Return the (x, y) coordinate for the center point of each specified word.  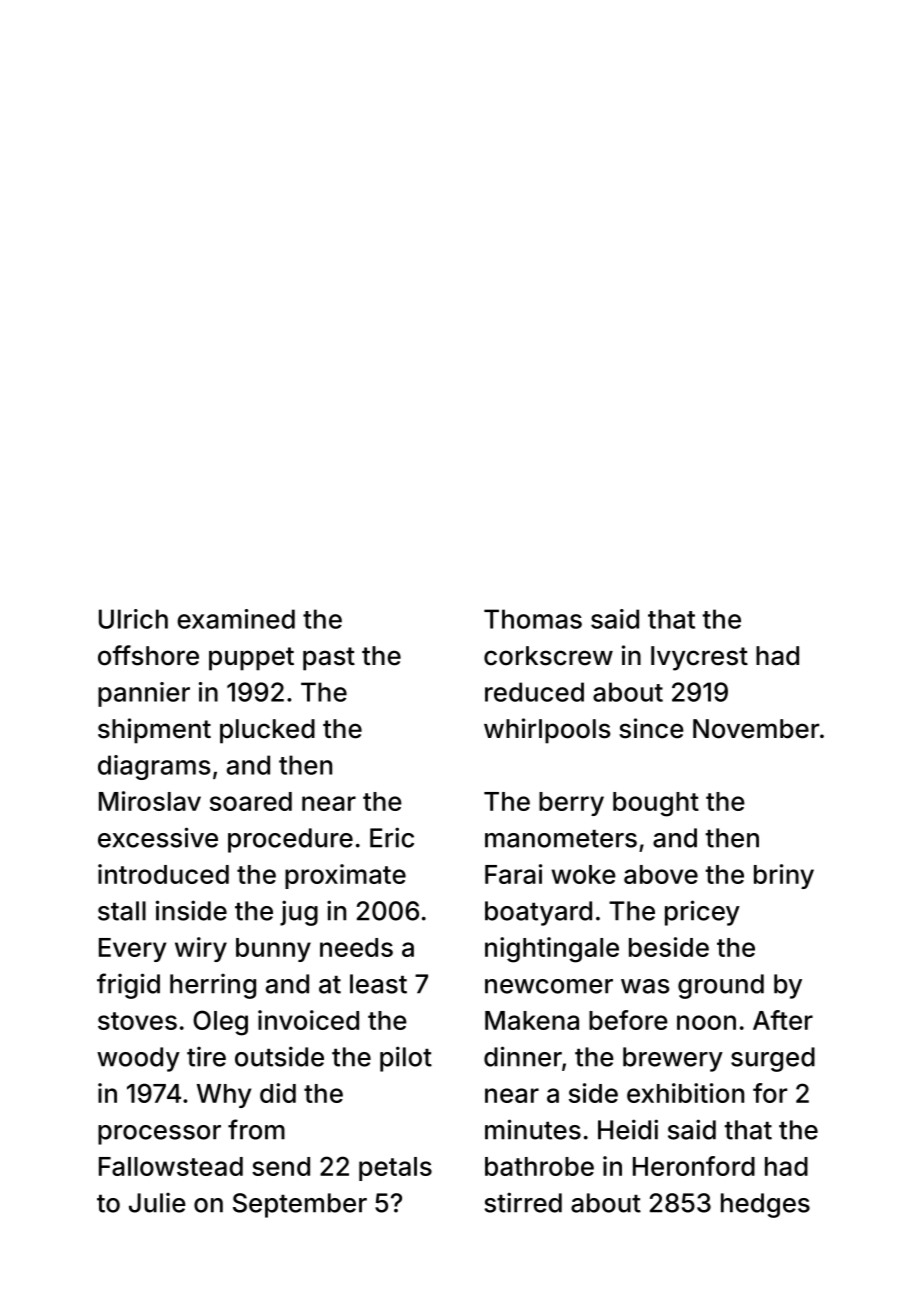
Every (132, 950)
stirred (523, 1202)
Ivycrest (699, 658)
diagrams (154, 767)
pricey (702, 913)
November (756, 729)
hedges (765, 1205)
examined (236, 619)
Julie (157, 1202)
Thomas (533, 619)
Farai (513, 874)
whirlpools (547, 731)
